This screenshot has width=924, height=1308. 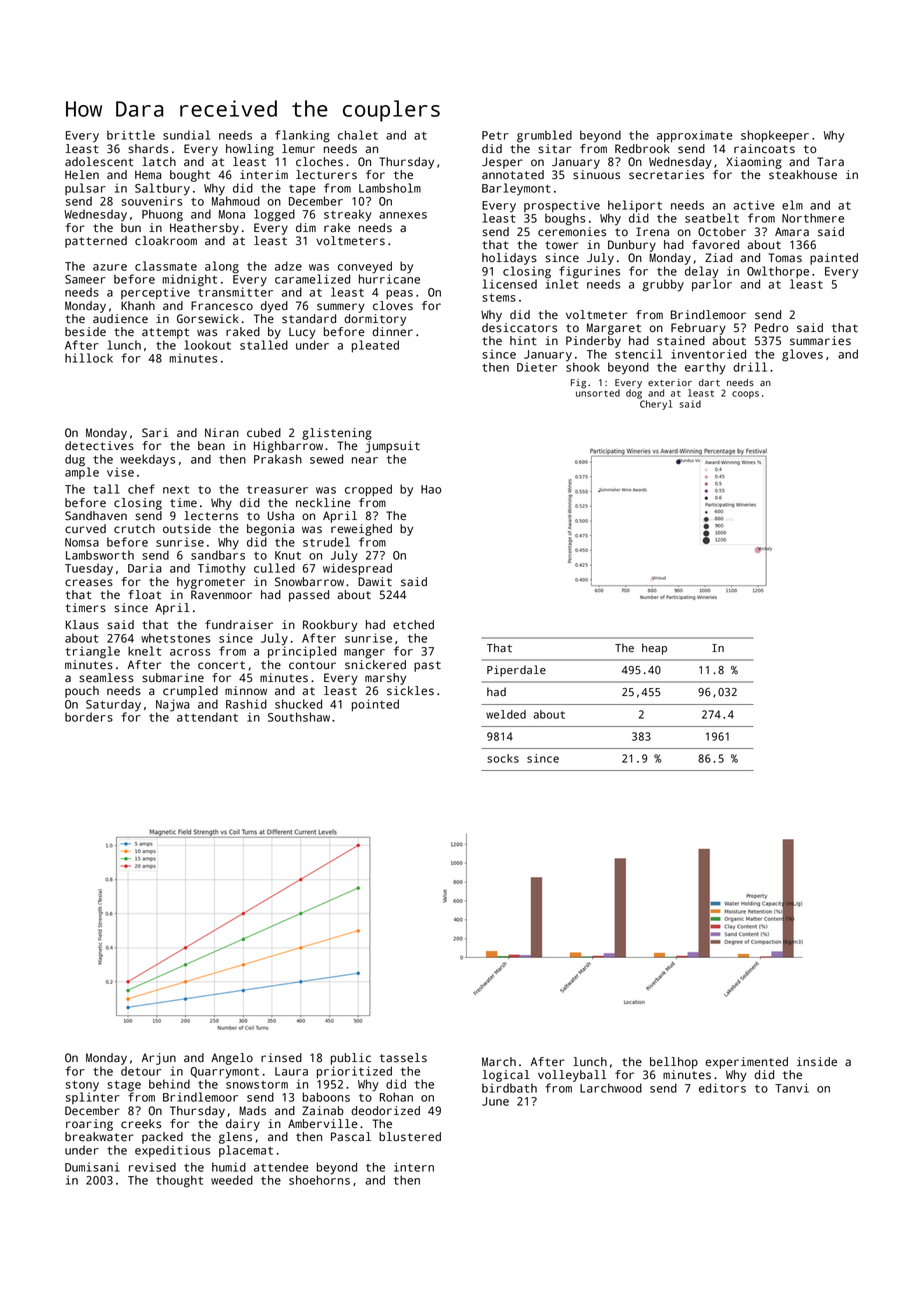 I want to click on cloakroom, so click(x=166, y=241).
